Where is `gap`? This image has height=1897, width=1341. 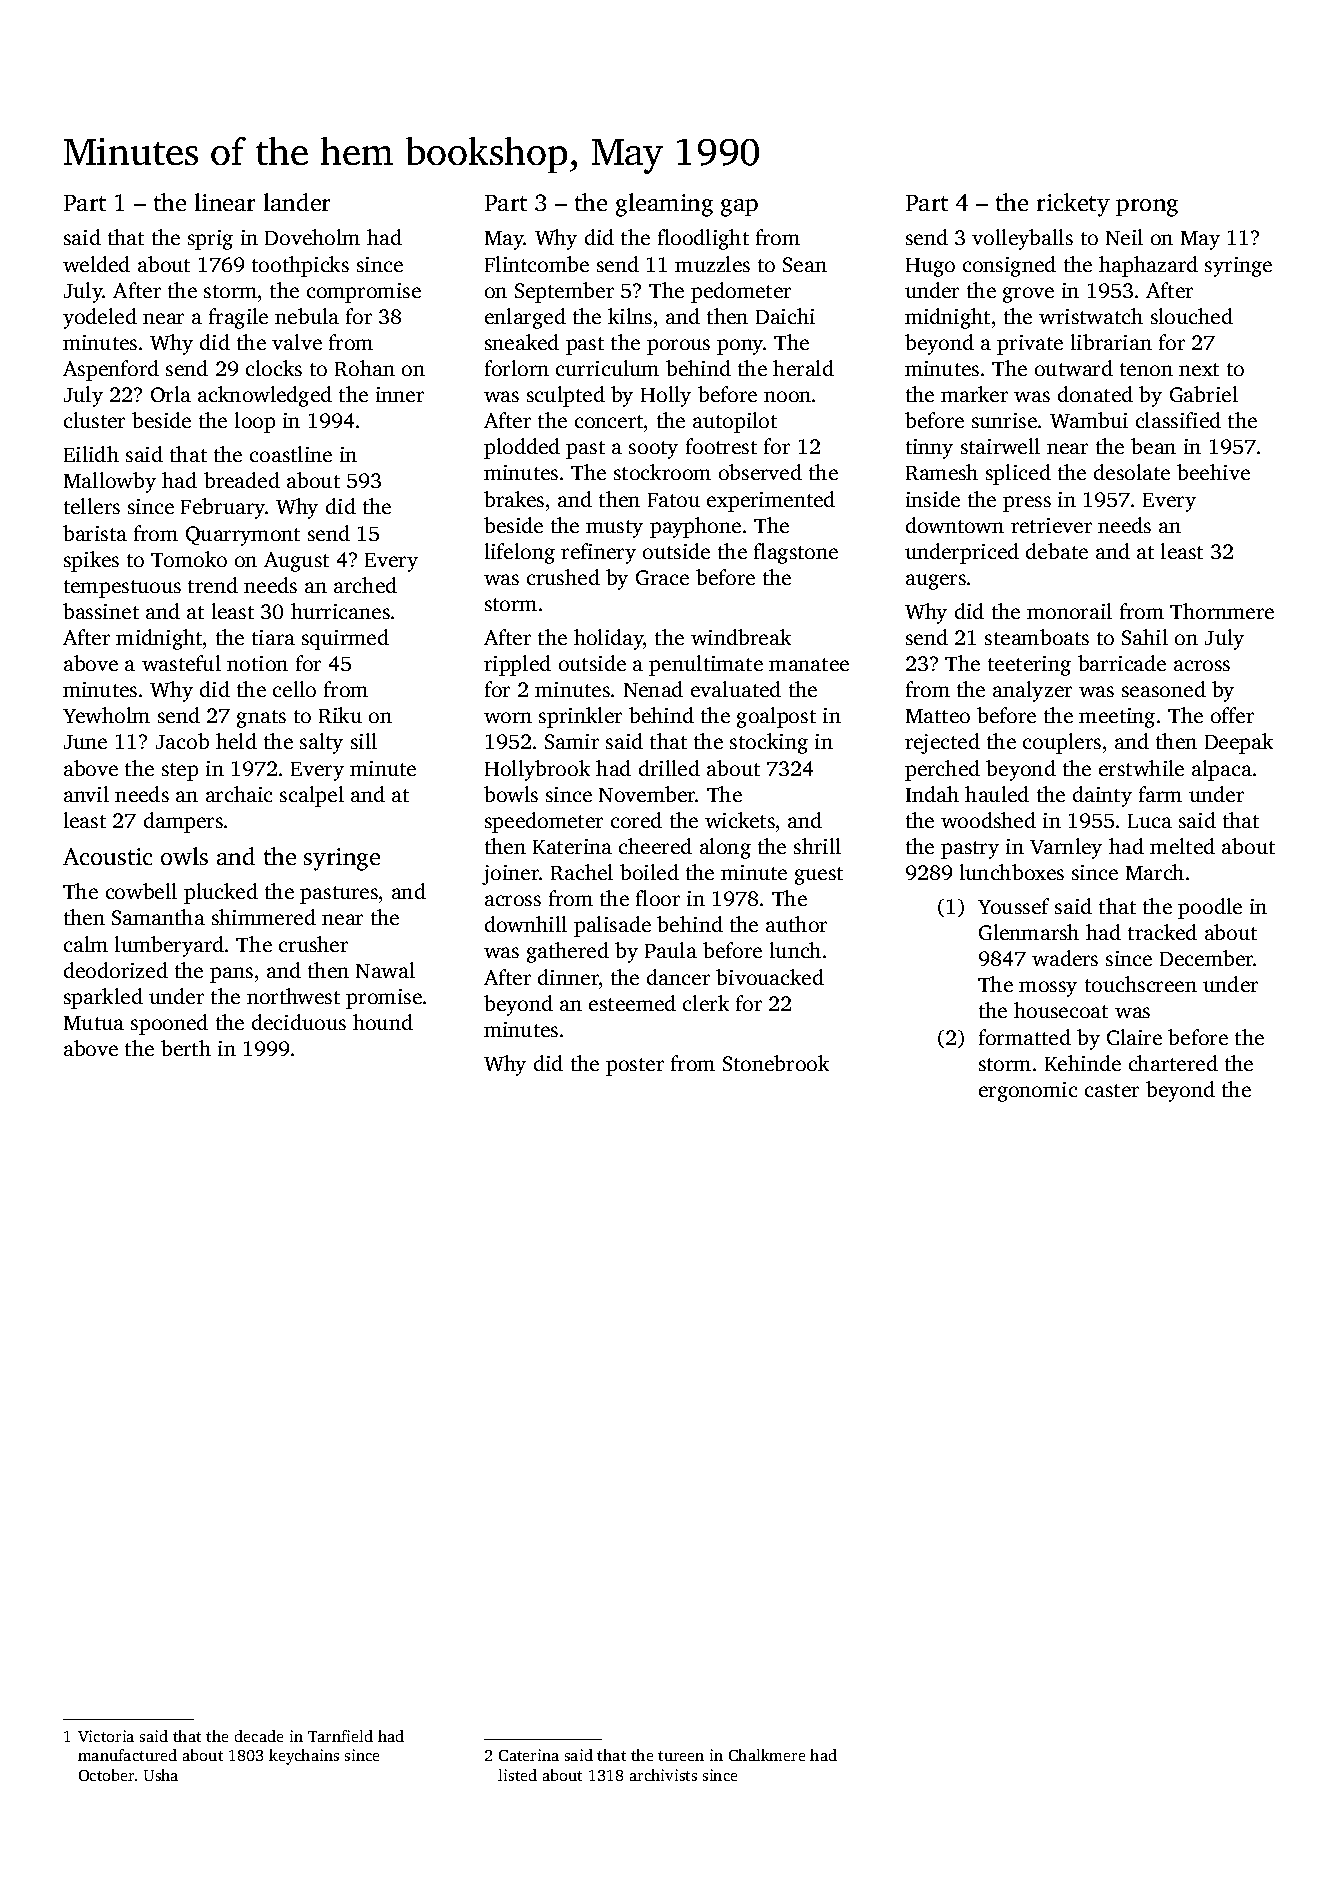
gap is located at coordinates (739, 208).
